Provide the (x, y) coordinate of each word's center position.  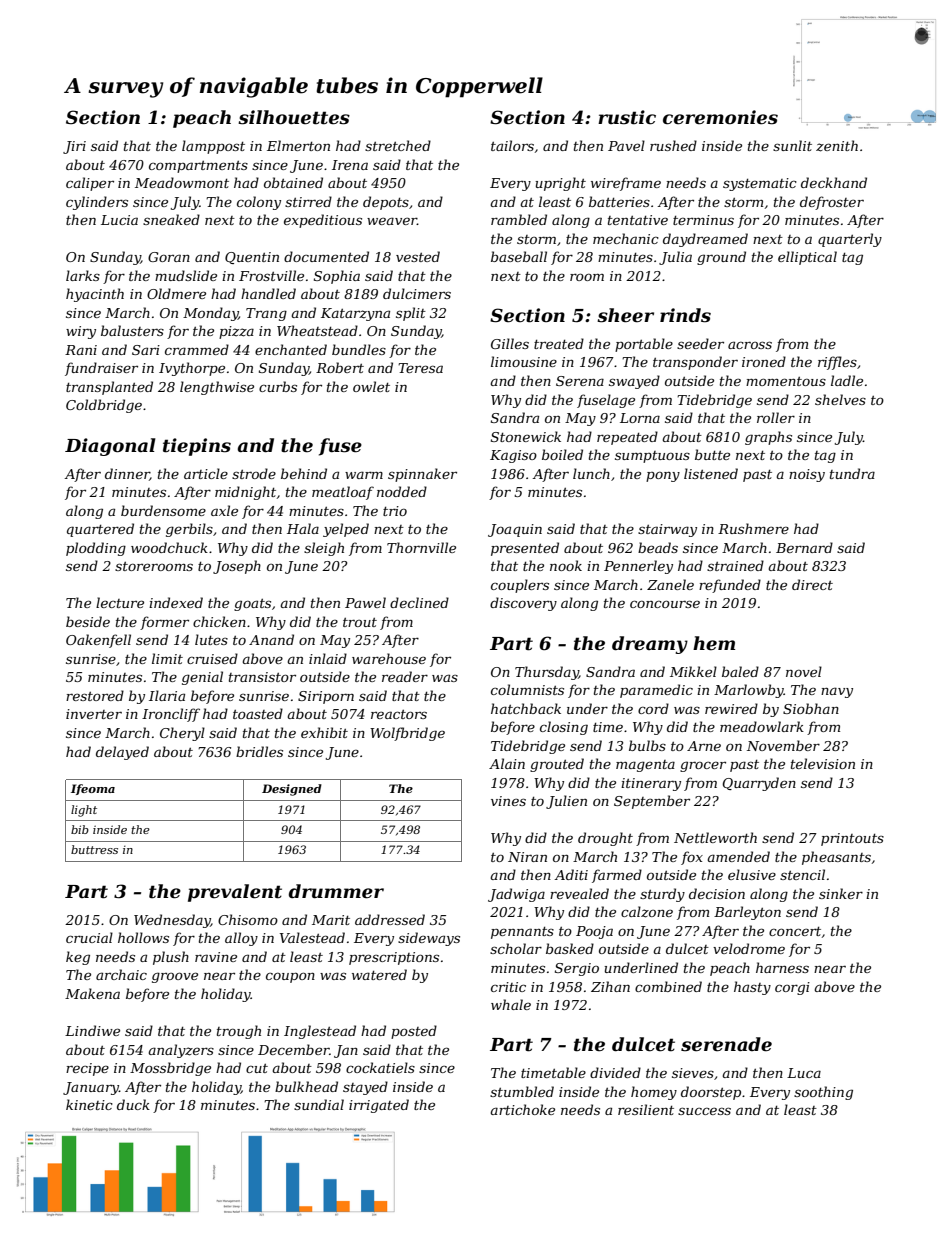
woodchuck (169, 547)
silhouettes (294, 117)
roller (776, 417)
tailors (512, 145)
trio (395, 511)
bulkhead (306, 1086)
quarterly (850, 240)
